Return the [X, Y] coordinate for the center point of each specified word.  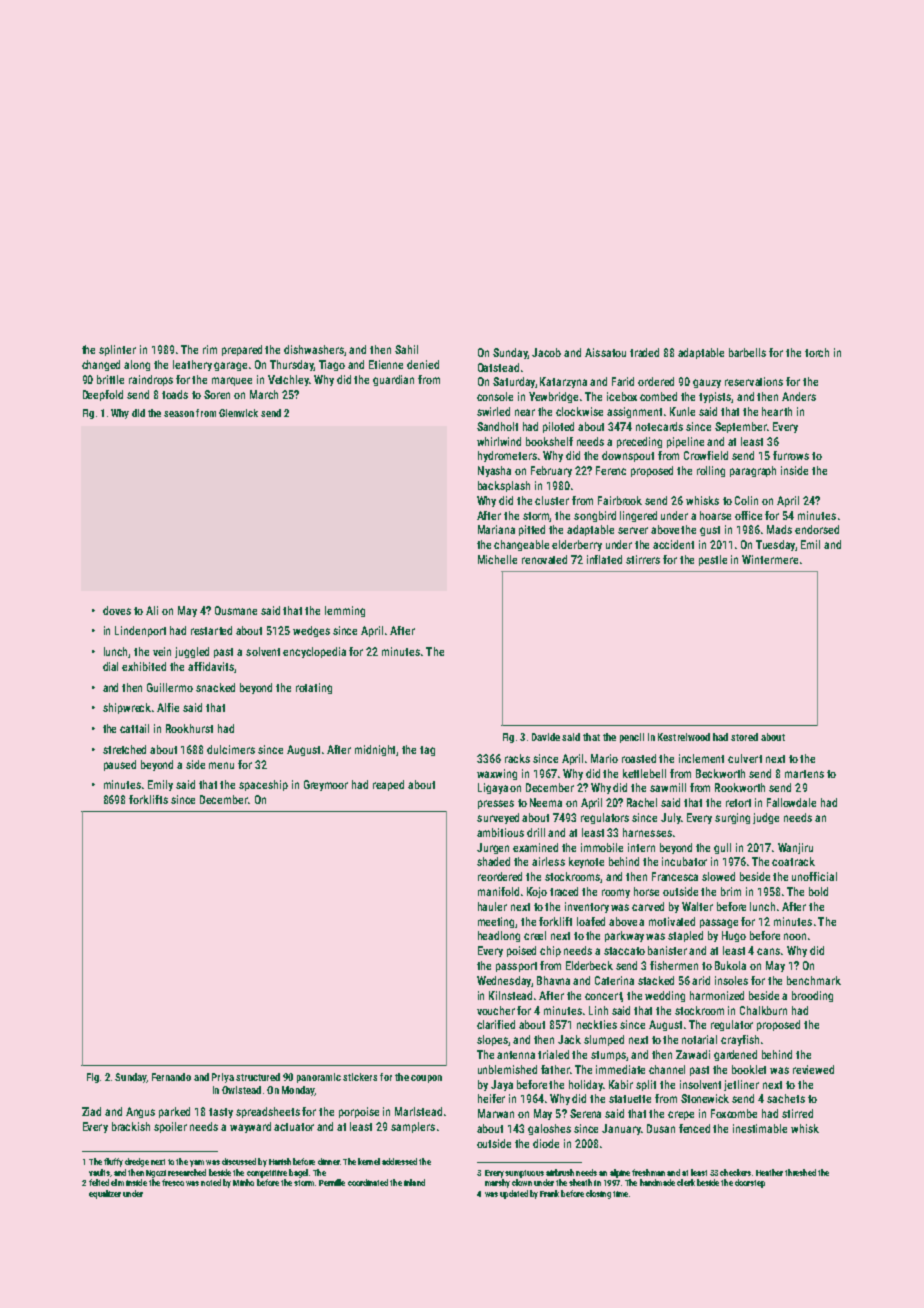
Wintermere [770, 559]
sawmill [668, 787]
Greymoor [326, 785]
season [179, 414]
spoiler [170, 1127]
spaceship [263, 785]
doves [117, 610]
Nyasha [494, 471]
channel [667, 1069]
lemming [345, 611]
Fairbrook [620, 500]
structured [258, 1077]
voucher [496, 1010]
